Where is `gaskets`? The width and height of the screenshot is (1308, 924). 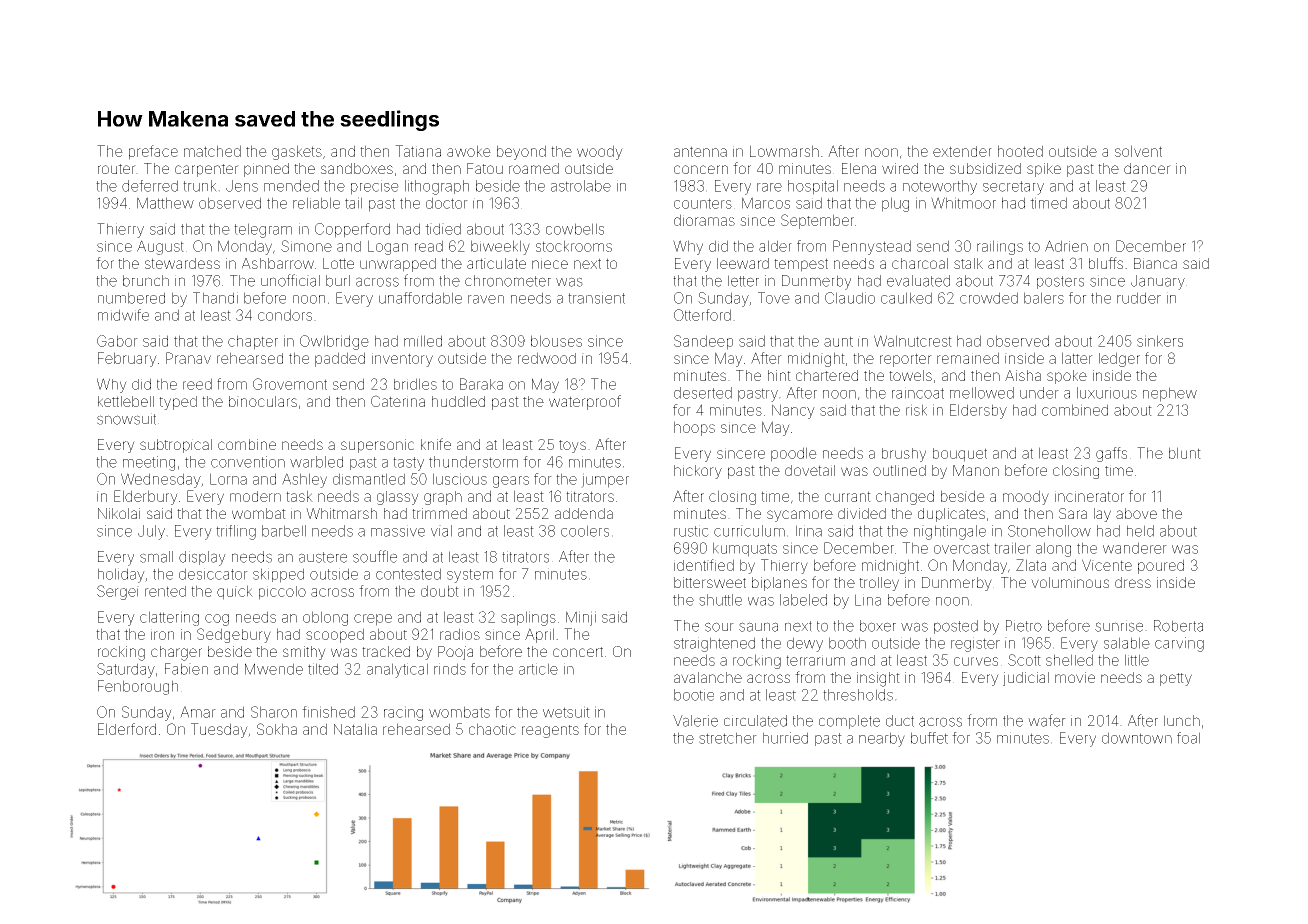 gaskets is located at coordinates (297, 152).
